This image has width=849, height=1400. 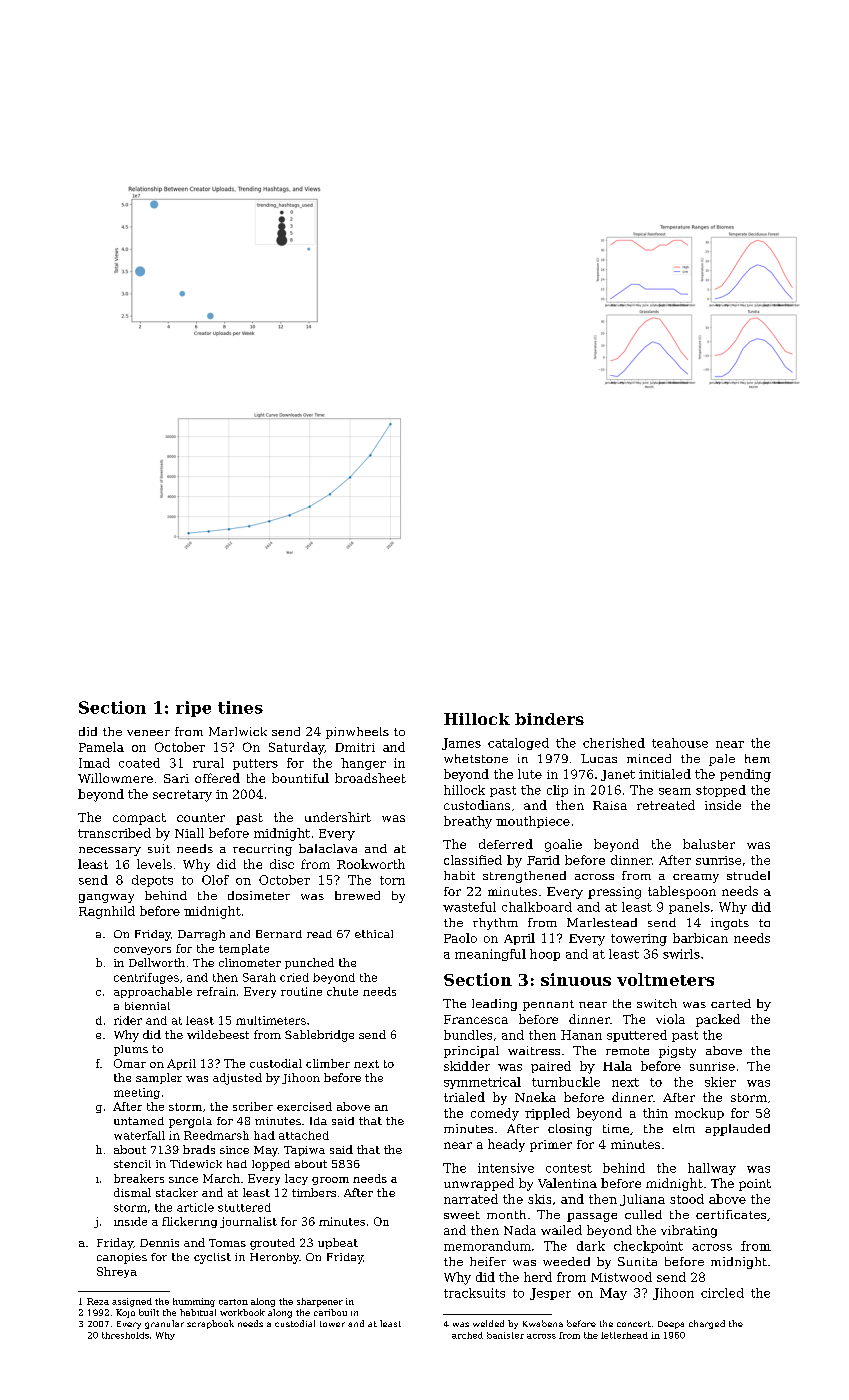 What do you see at coordinates (244, 1207) in the image?
I see `stuttered` at bounding box center [244, 1207].
